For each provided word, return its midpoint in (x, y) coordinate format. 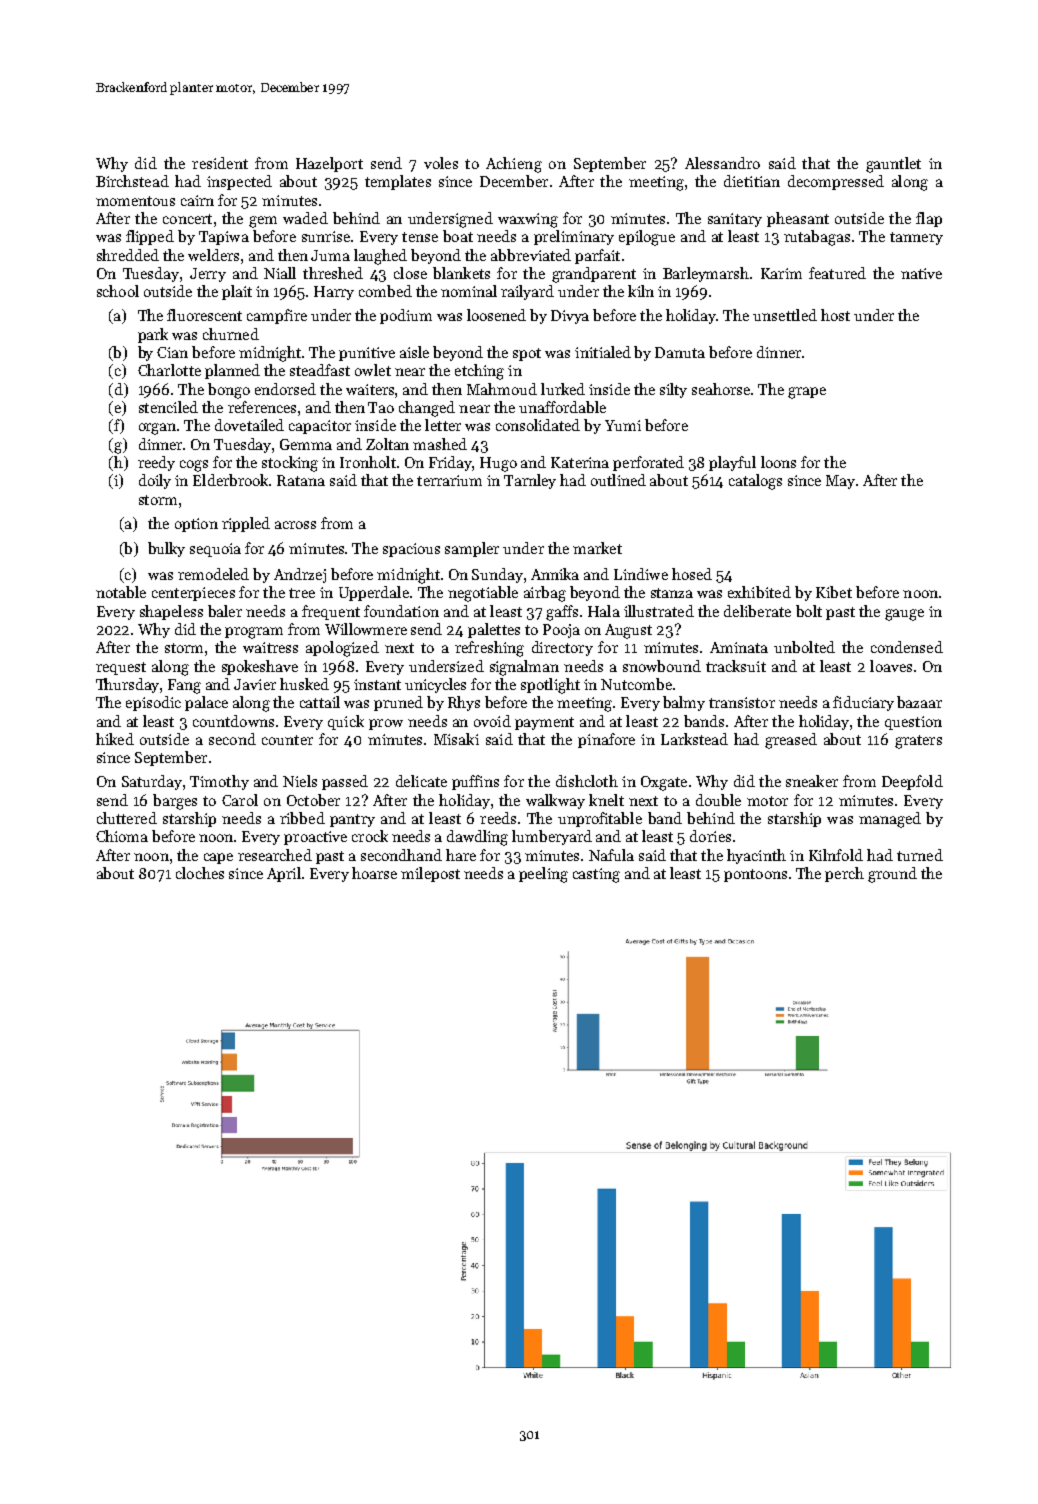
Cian (172, 352)
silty (673, 390)
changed (427, 409)
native (921, 273)
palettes (494, 630)
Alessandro (722, 163)
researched (275, 855)
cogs (194, 466)
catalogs (755, 482)
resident (220, 163)
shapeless (171, 612)
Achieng (514, 165)
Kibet (834, 592)
